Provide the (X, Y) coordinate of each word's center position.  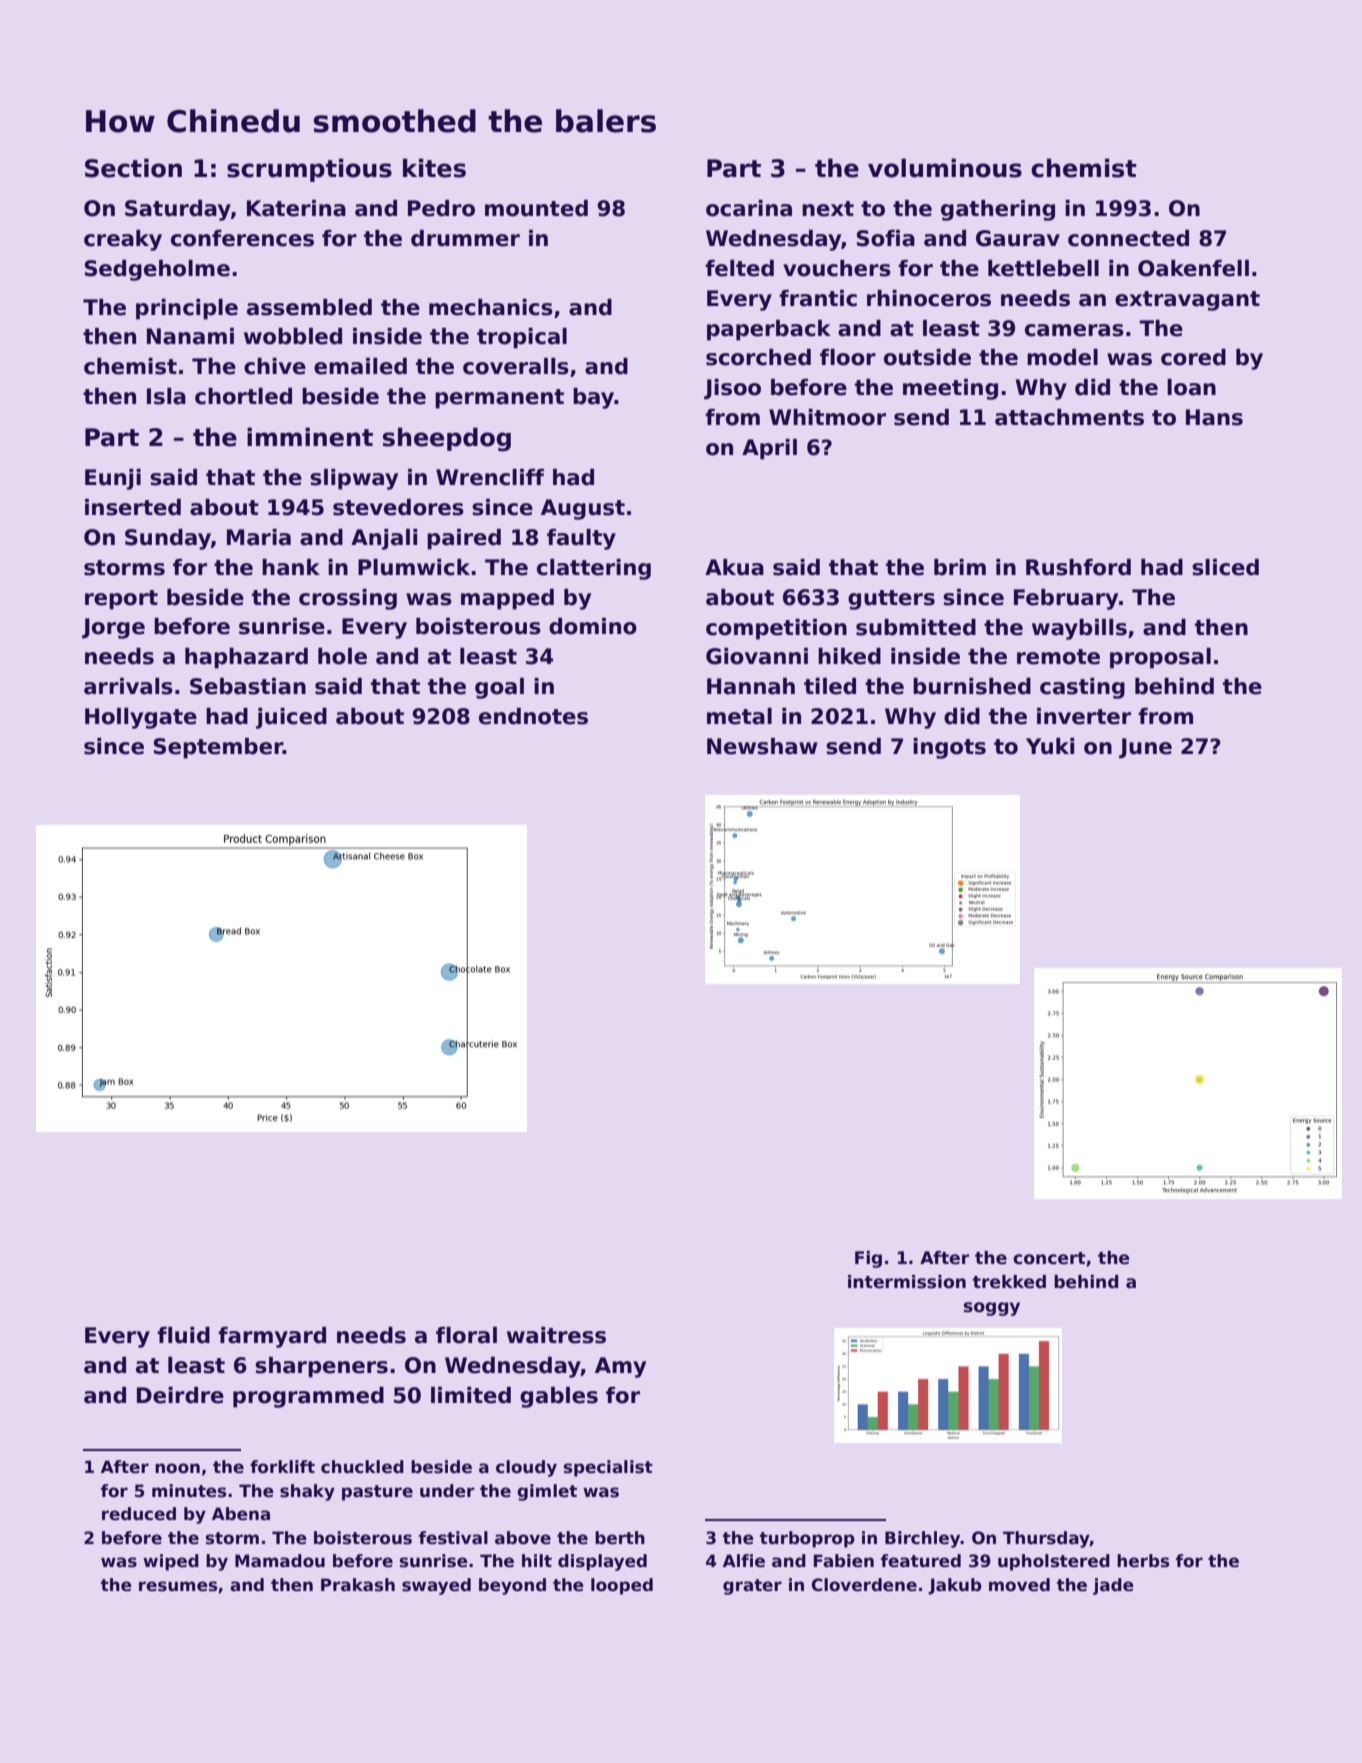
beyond (512, 1586)
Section (133, 168)
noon (177, 1468)
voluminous (945, 168)
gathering (998, 210)
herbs (1143, 1561)
